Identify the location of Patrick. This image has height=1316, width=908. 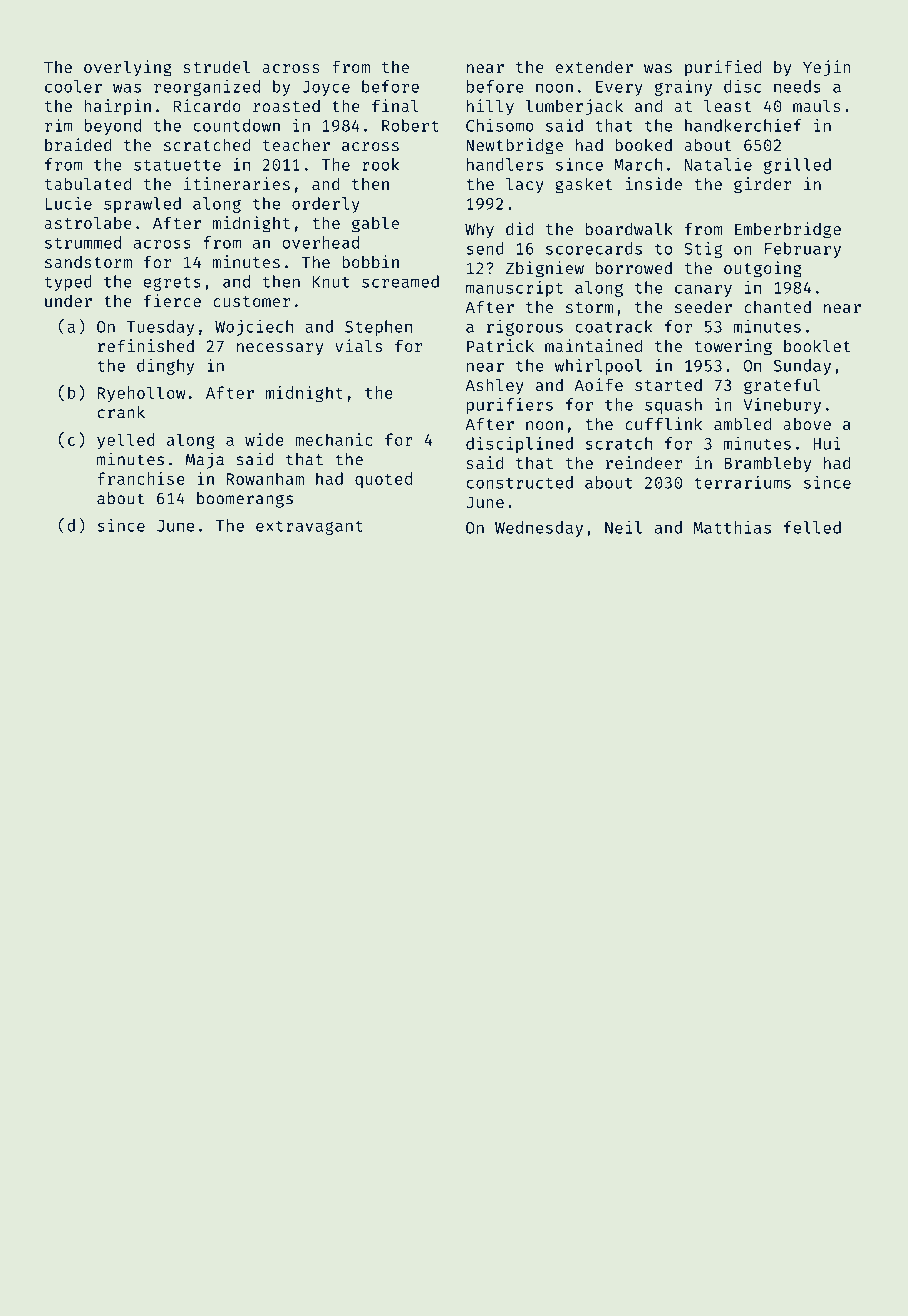
(500, 345).
